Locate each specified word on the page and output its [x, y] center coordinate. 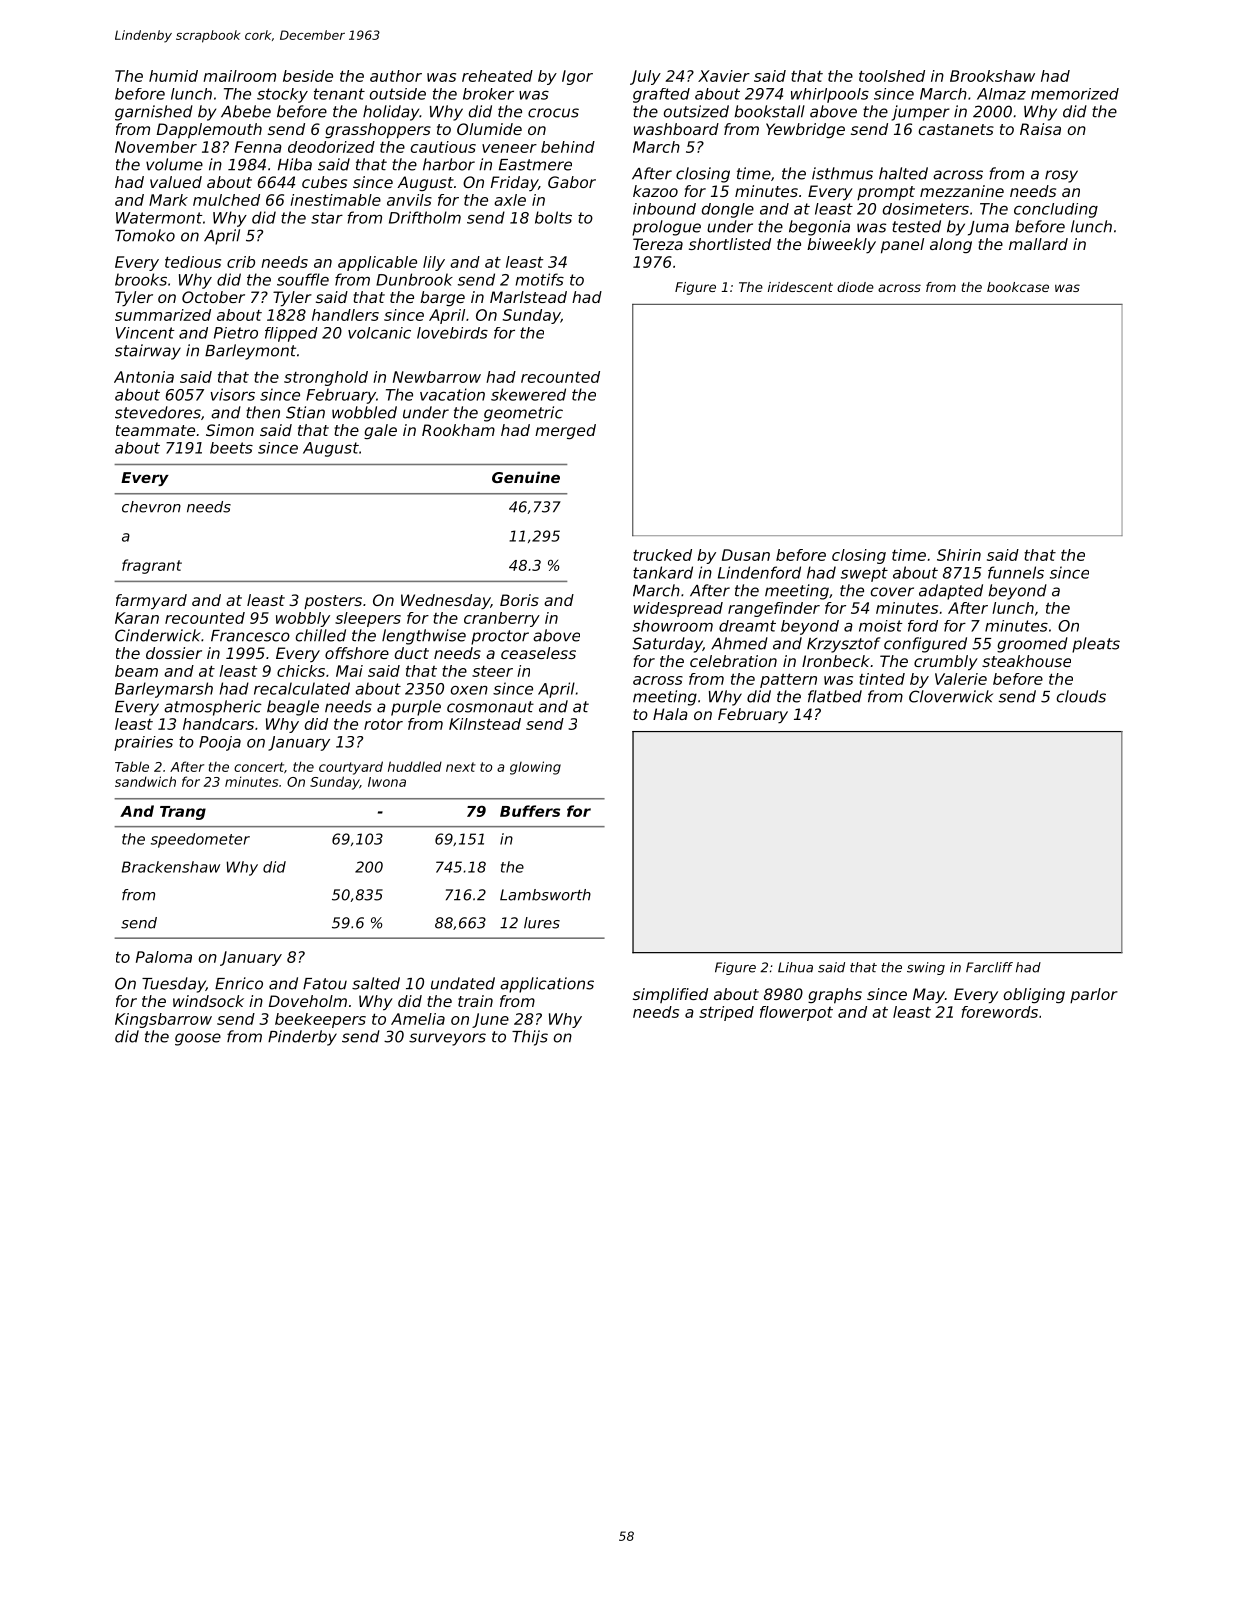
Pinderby [302, 1038]
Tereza [658, 244]
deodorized [331, 147]
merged [565, 431]
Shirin [959, 555]
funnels [1016, 572]
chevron [151, 507]
